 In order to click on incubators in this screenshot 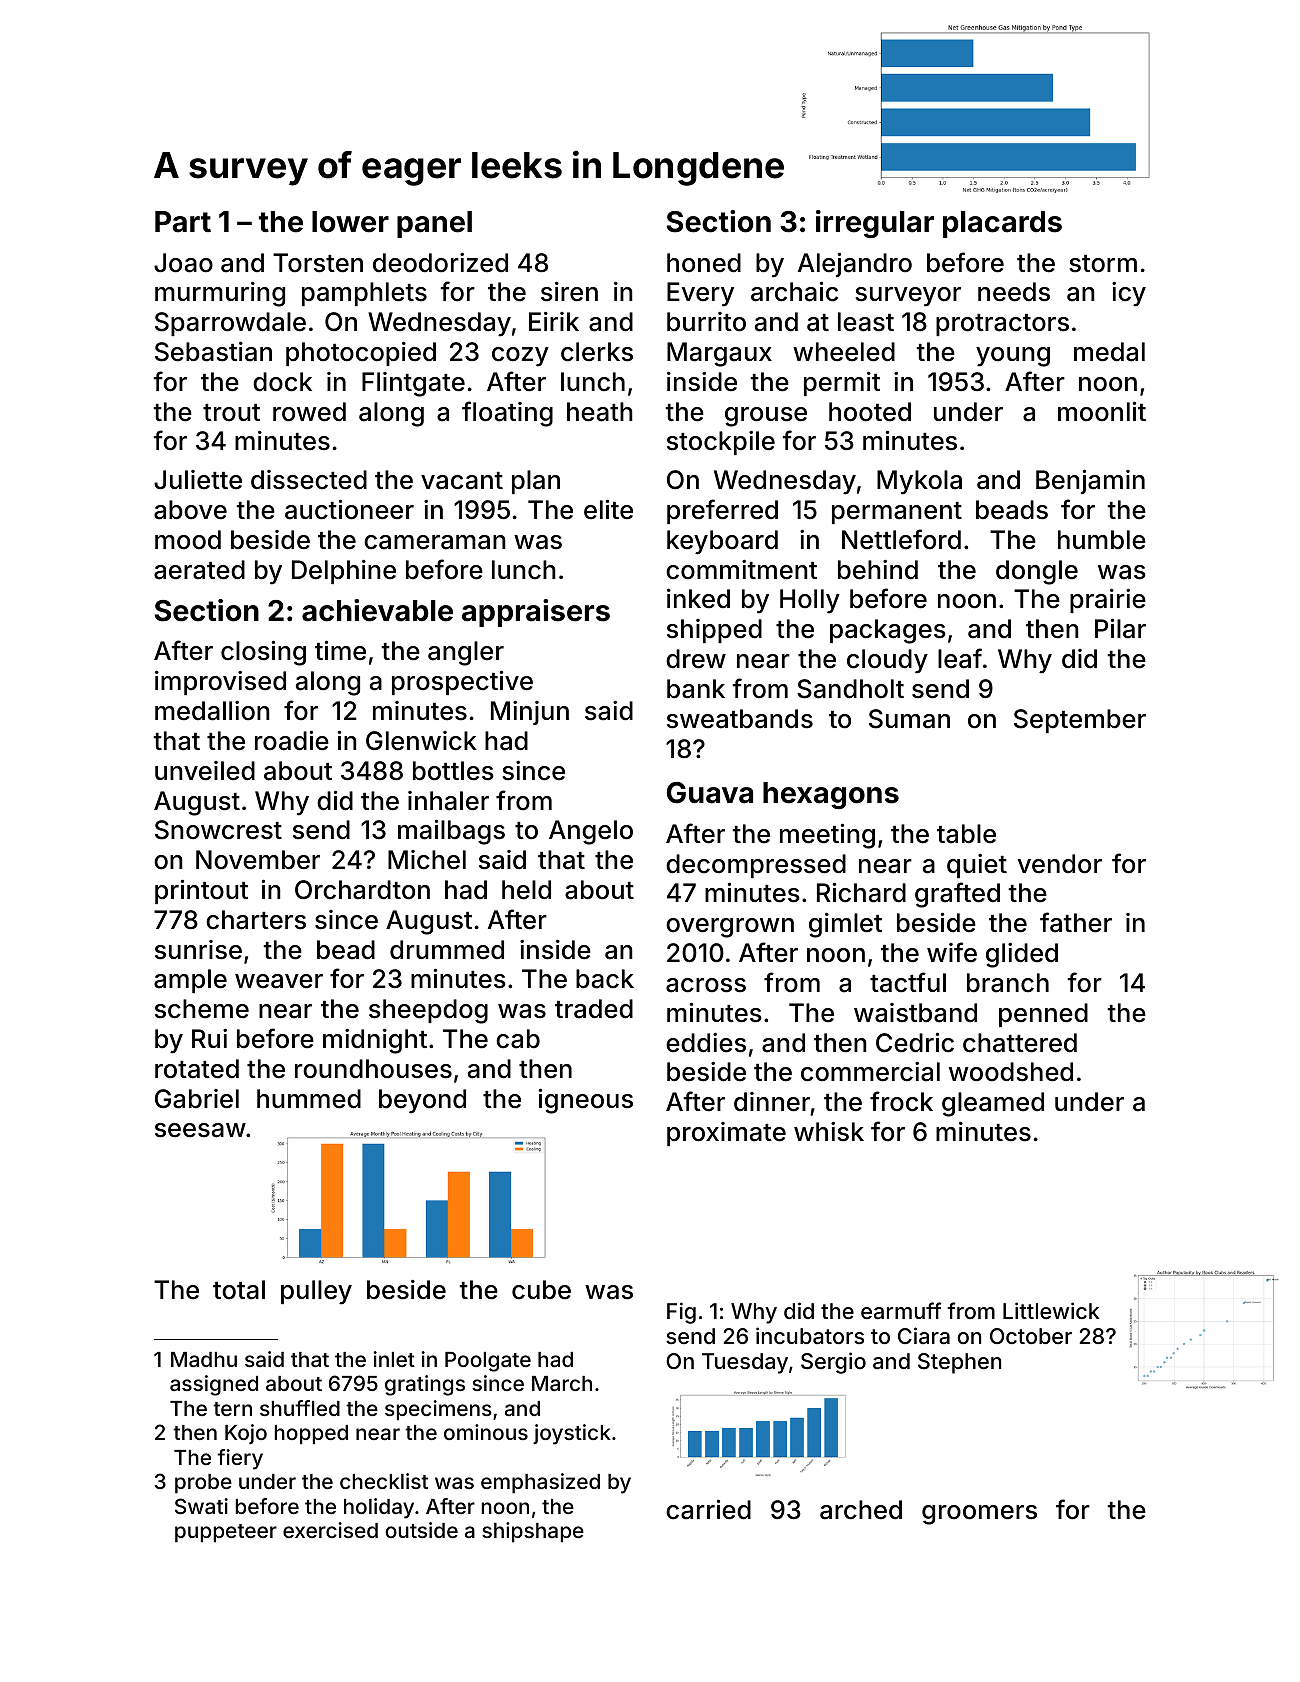, I will do `click(810, 1336)`.
